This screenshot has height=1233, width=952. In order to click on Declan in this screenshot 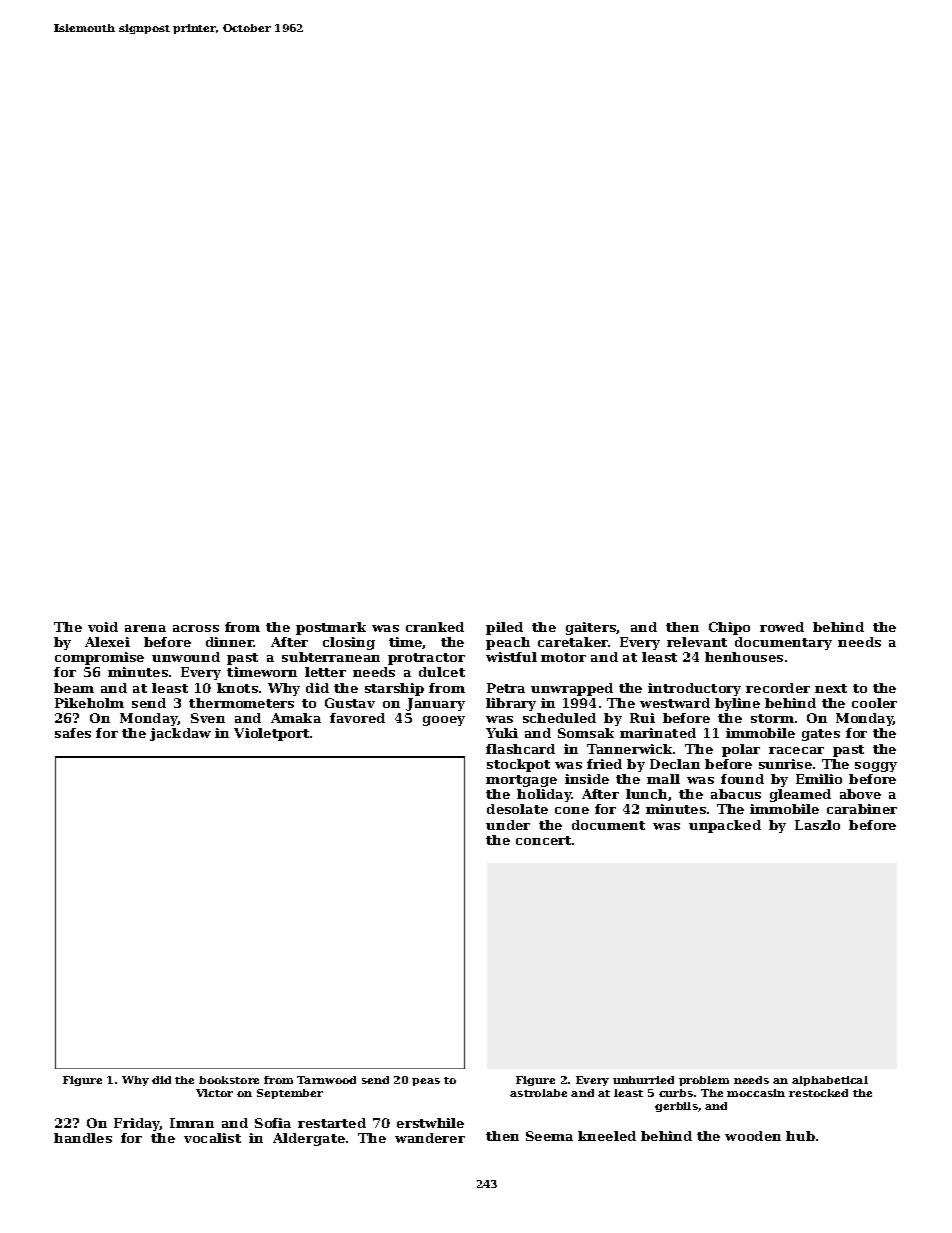, I will do `click(675, 764)`.
